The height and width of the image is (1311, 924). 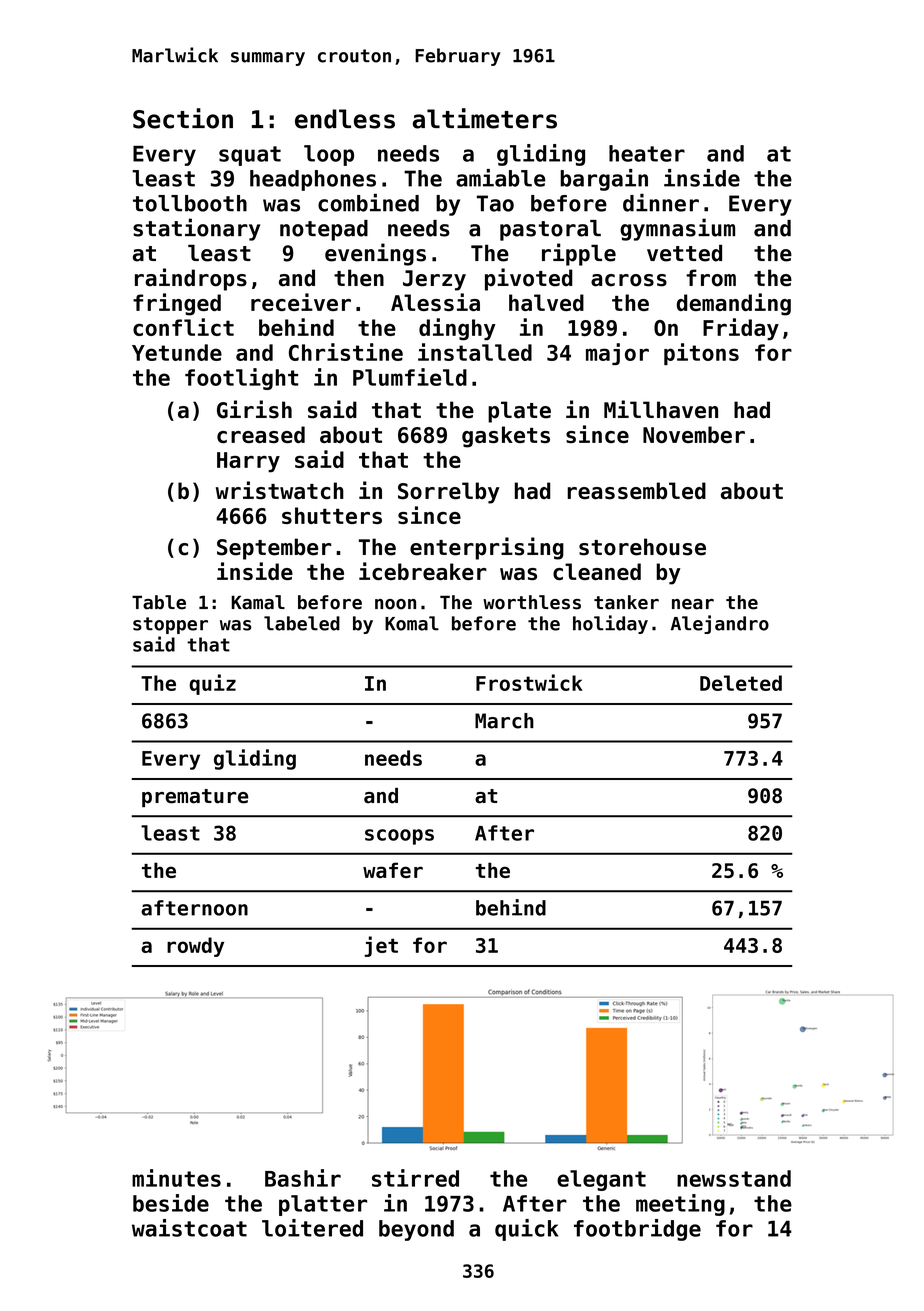 I want to click on footlight, so click(x=241, y=379).
